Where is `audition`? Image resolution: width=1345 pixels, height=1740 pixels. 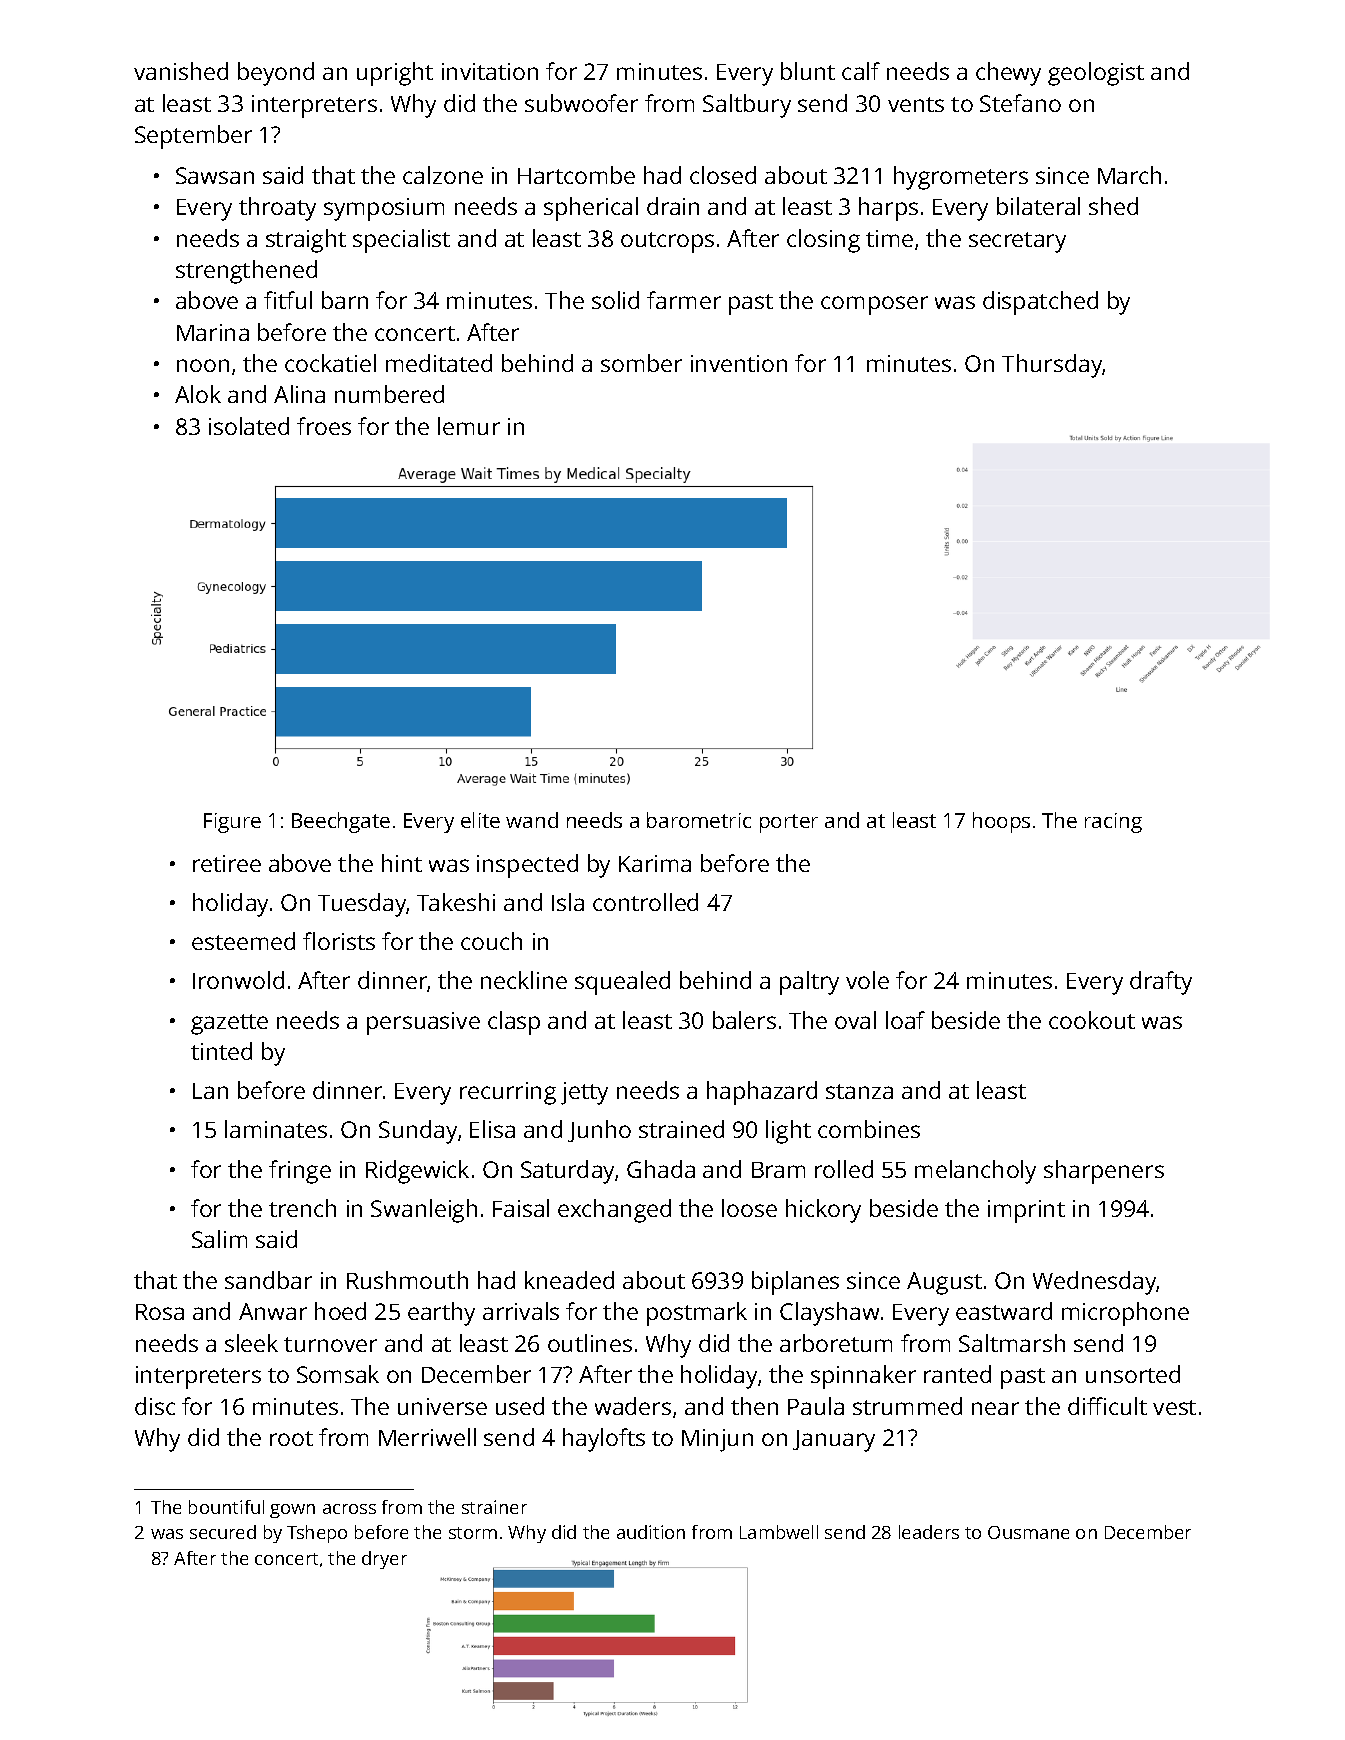 audition is located at coordinates (651, 1532).
